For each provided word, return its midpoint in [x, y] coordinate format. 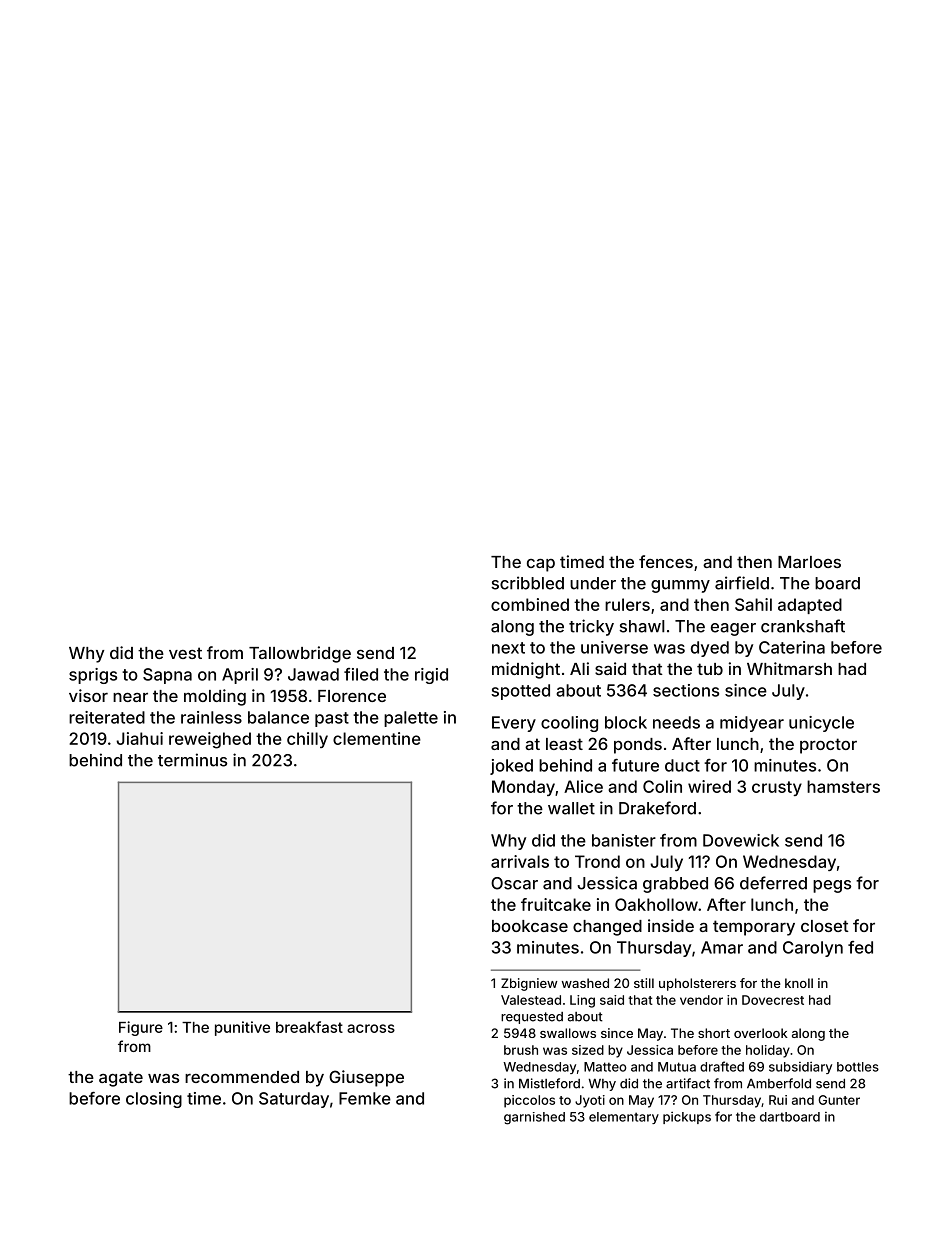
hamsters [843, 786]
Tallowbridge [300, 654]
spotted [520, 692]
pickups [687, 1118]
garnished [534, 1118]
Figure [141, 1028]
